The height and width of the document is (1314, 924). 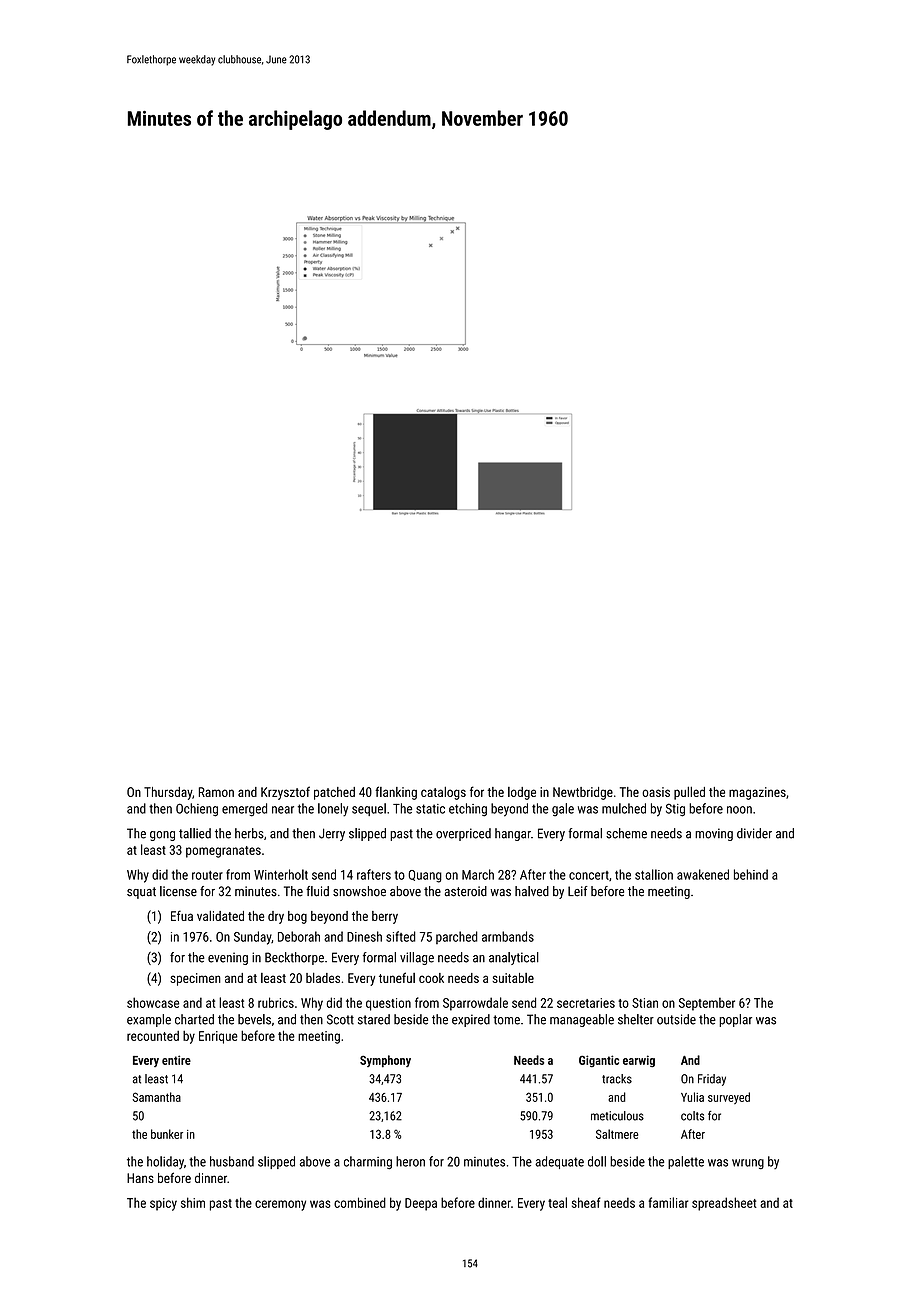 What do you see at coordinates (228, 958) in the document?
I see `evening` at bounding box center [228, 958].
